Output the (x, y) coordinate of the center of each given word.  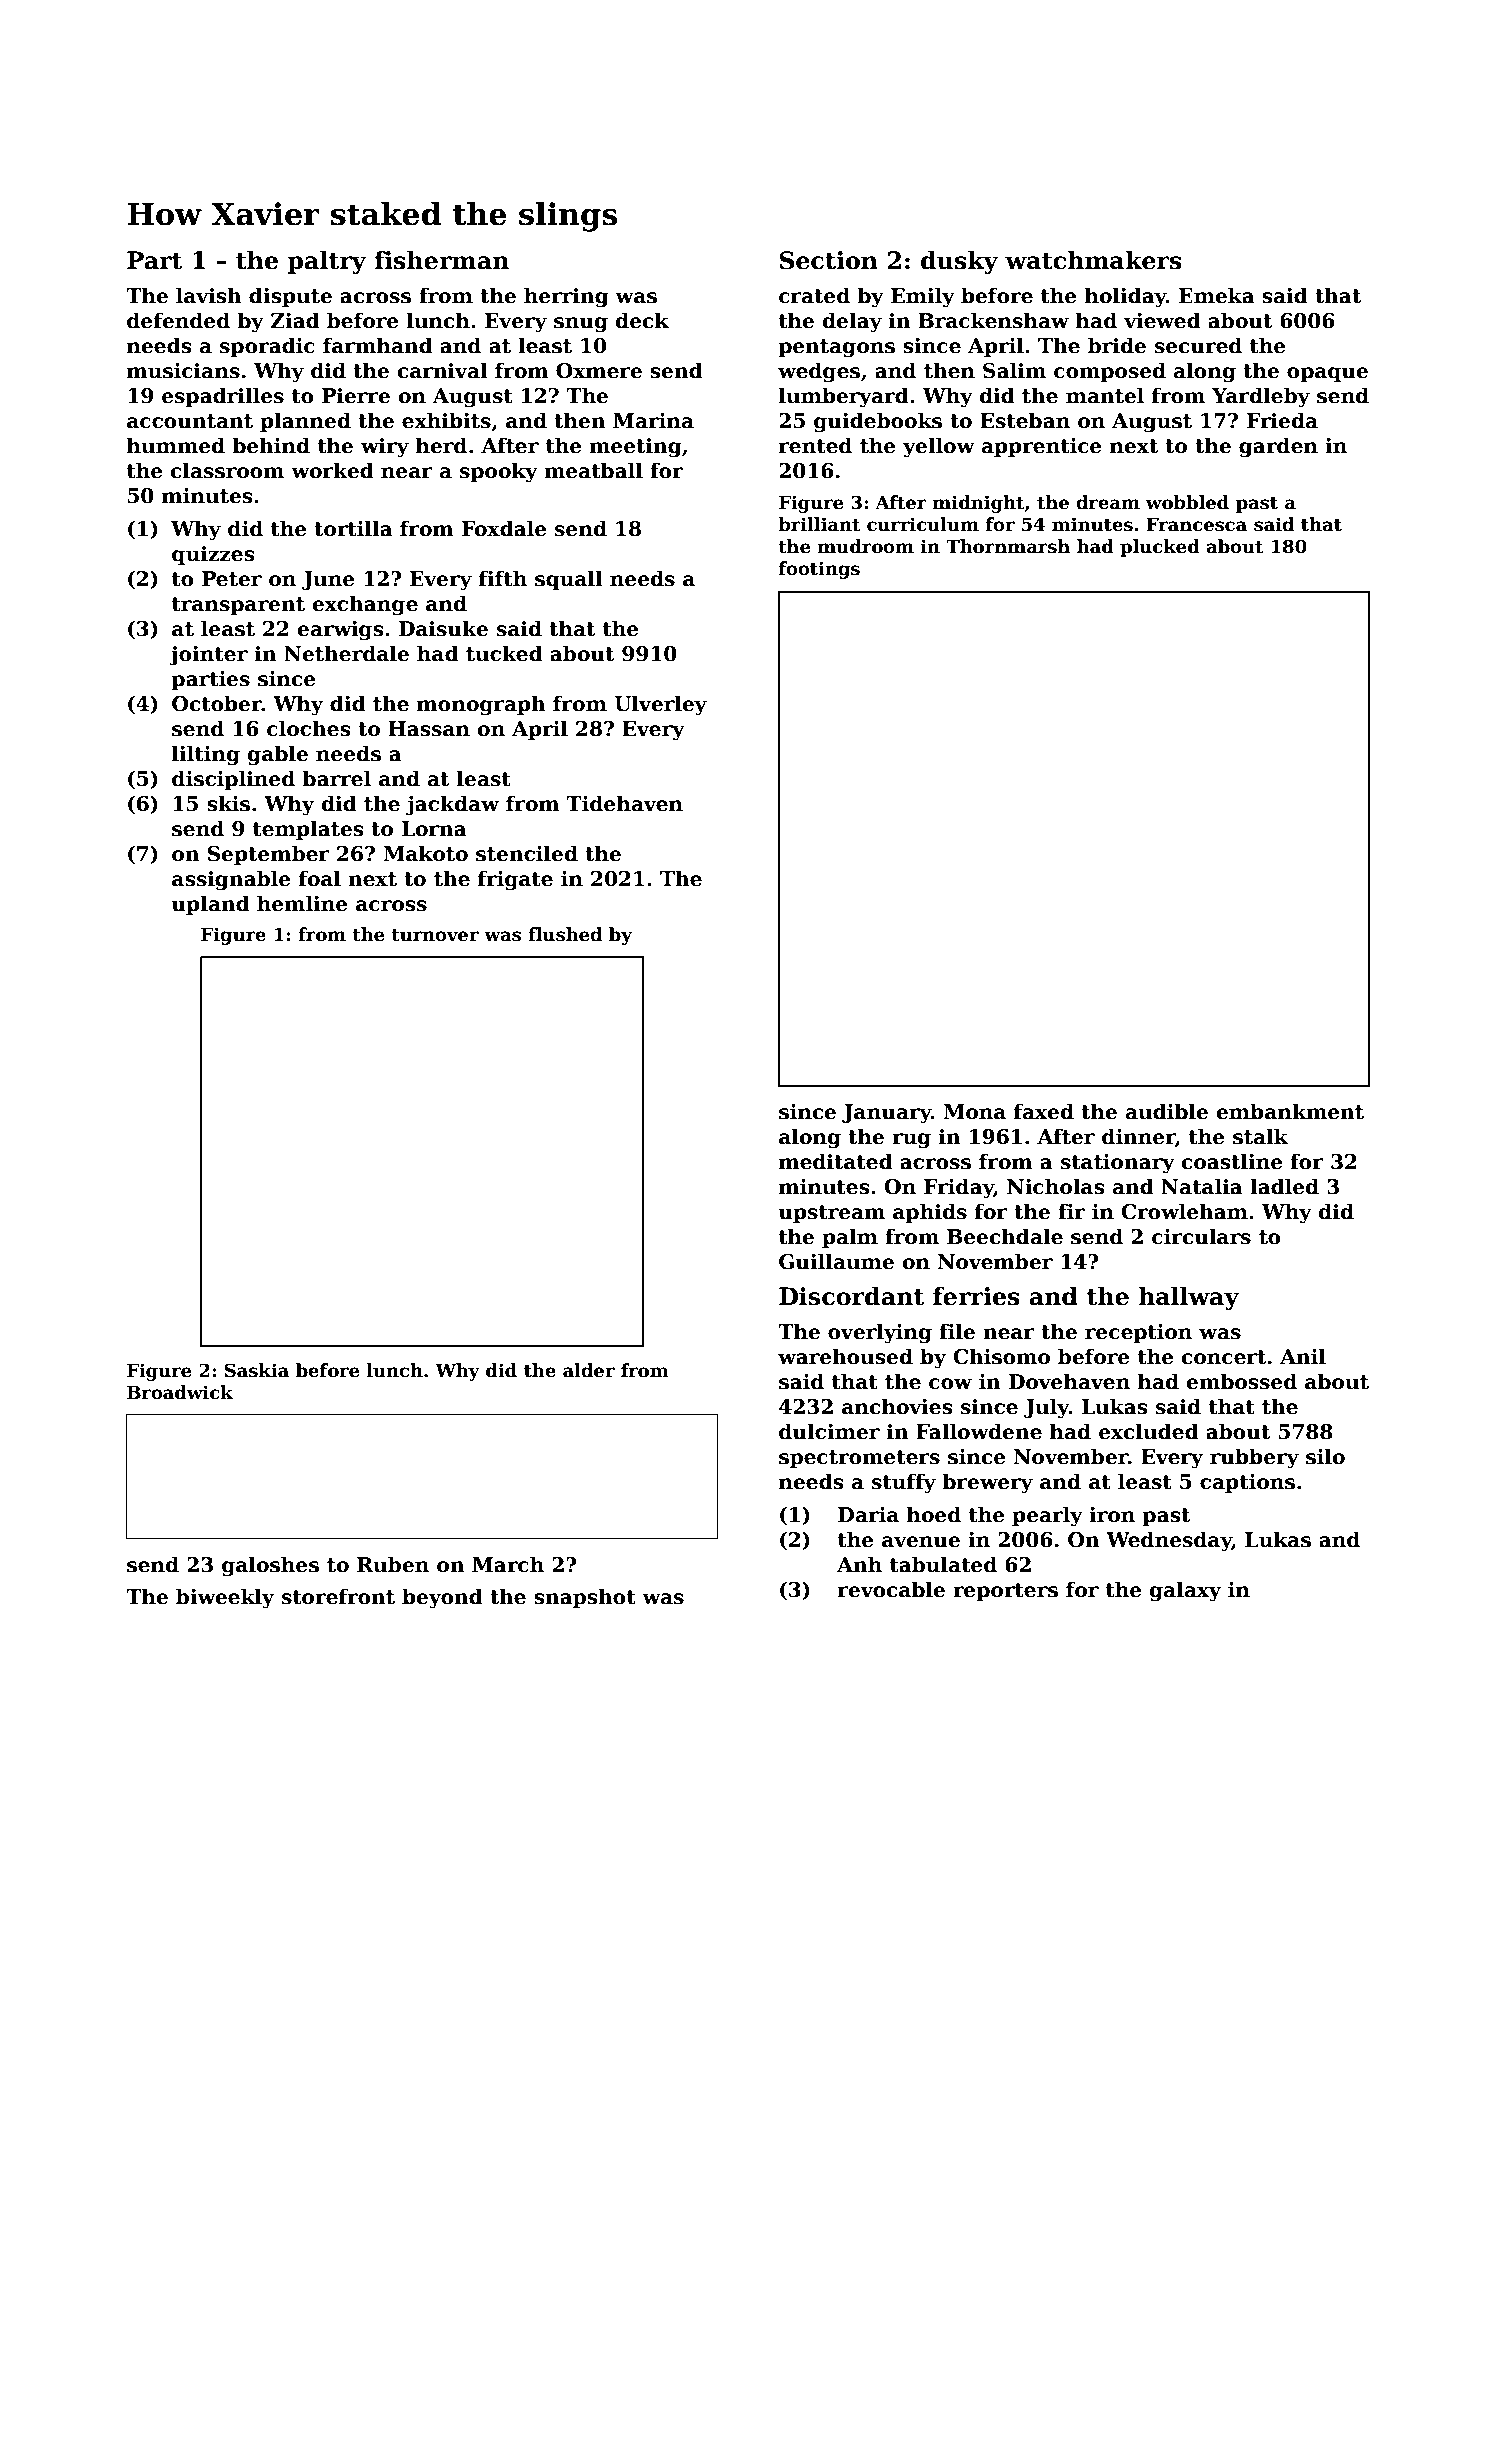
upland (211, 905)
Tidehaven (625, 803)
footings (819, 570)
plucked (1160, 548)
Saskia (257, 1370)
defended (178, 320)
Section (829, 260)
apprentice (1042, 447)
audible (1167, 1111)
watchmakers (1093, 260)
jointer (208, 656)
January (886, 1114)
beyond (442, 1598)
